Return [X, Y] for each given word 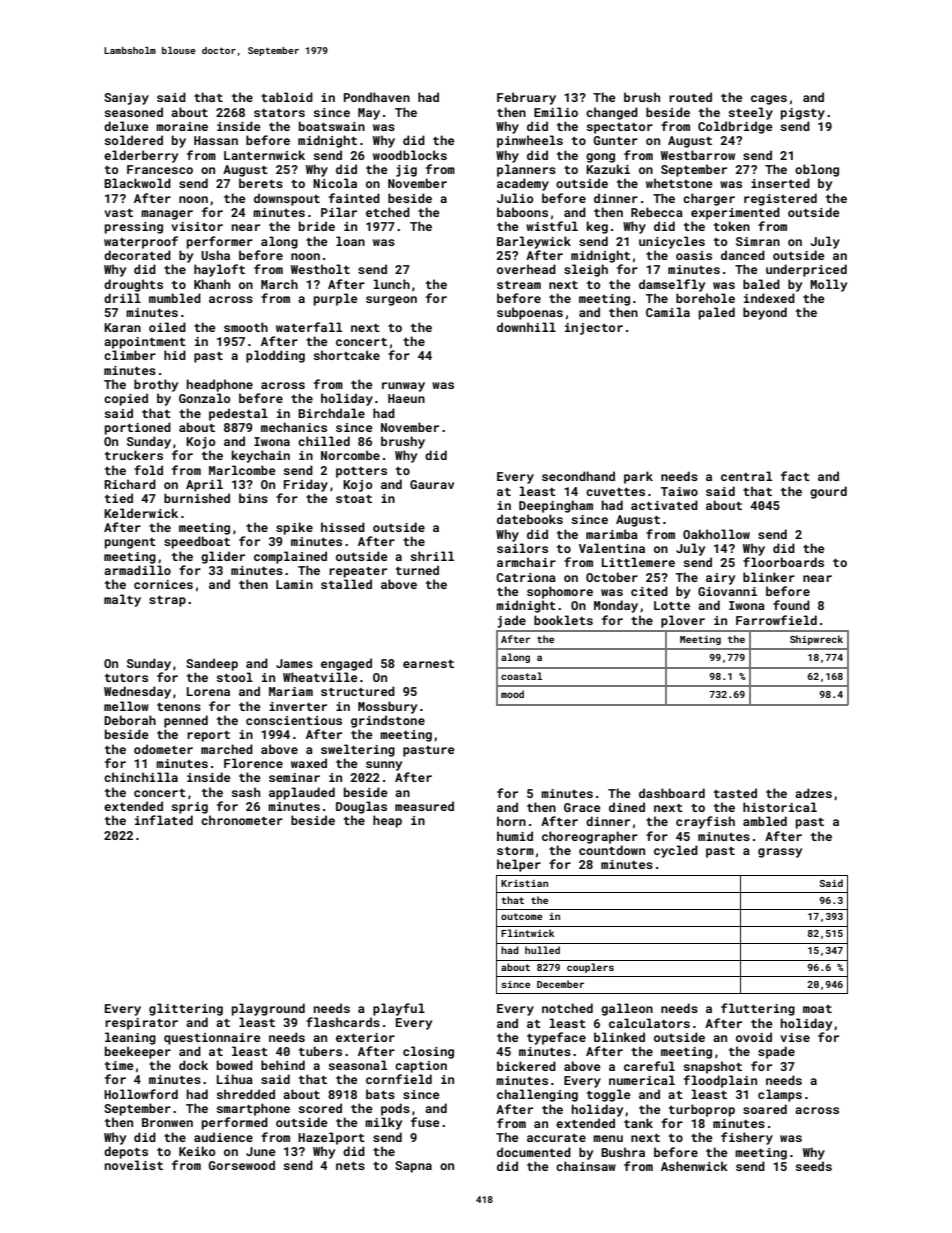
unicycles [672, 242]
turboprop [702, 1110]
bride [317, 226]
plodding [275, 356]
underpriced [806, 270]
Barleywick [534, 242]
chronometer [242, 820]
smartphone [253, 1109]
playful [399, 1009]
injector [594, 329]
